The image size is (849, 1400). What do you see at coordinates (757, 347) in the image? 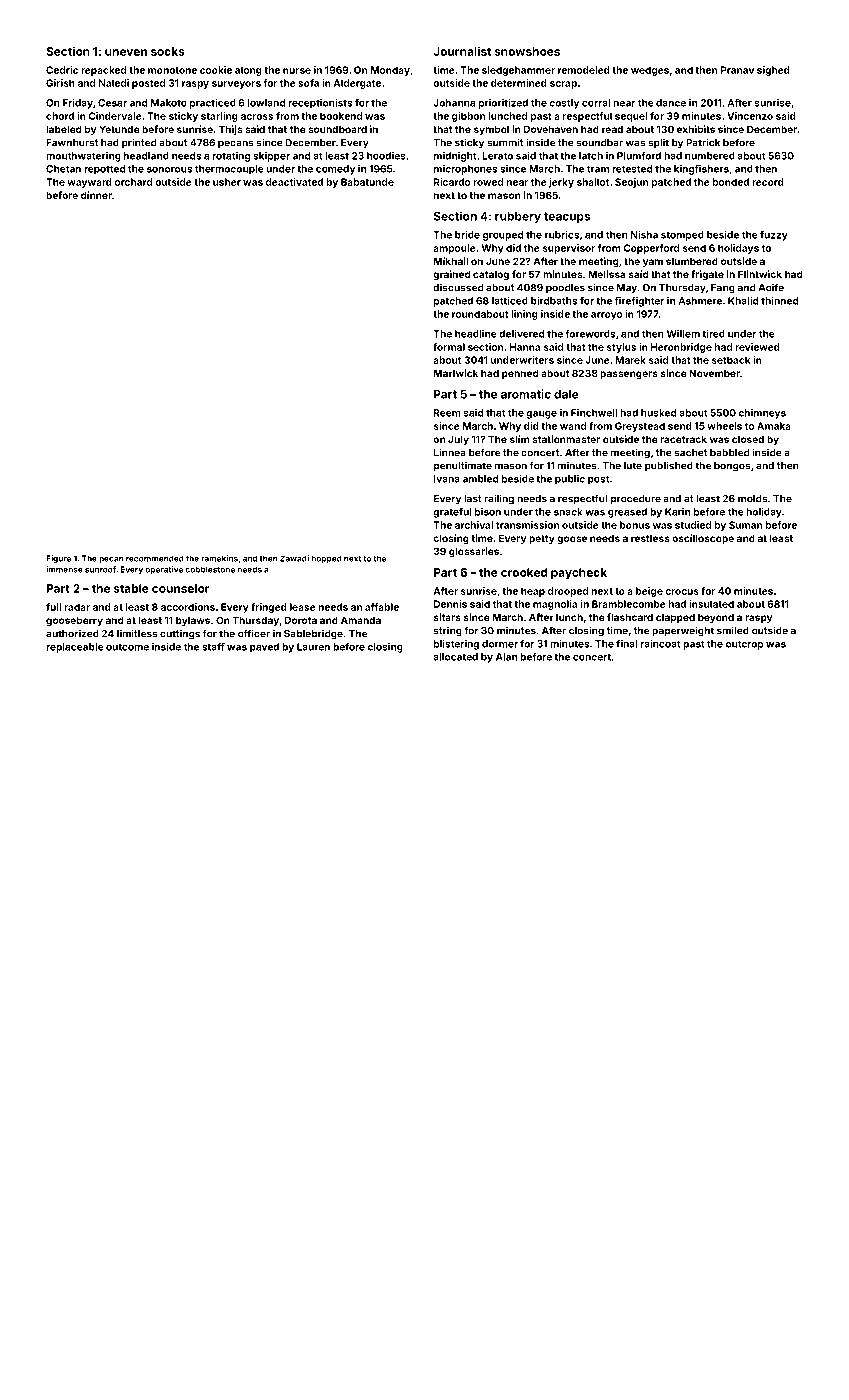
I see `reviewed` at bounding box center [757, 347].
